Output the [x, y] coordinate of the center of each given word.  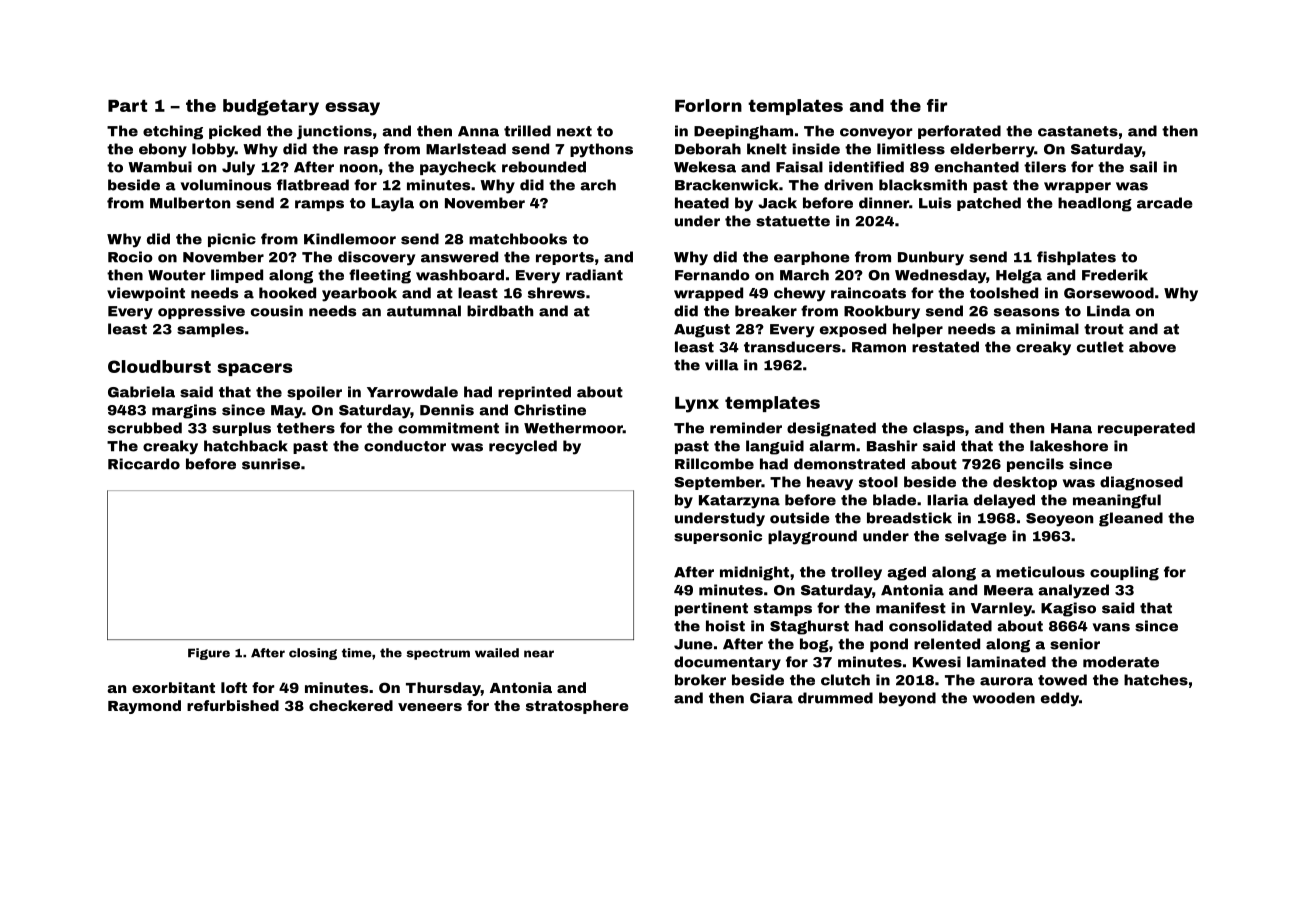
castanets [1078, 131]
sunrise [271, 464]
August [702, 331]
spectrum [438, 654]
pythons [601, 150]
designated [831, 429]
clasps [938, 429]
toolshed [1004, 293]
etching [173, 132]
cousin [277, 311]
